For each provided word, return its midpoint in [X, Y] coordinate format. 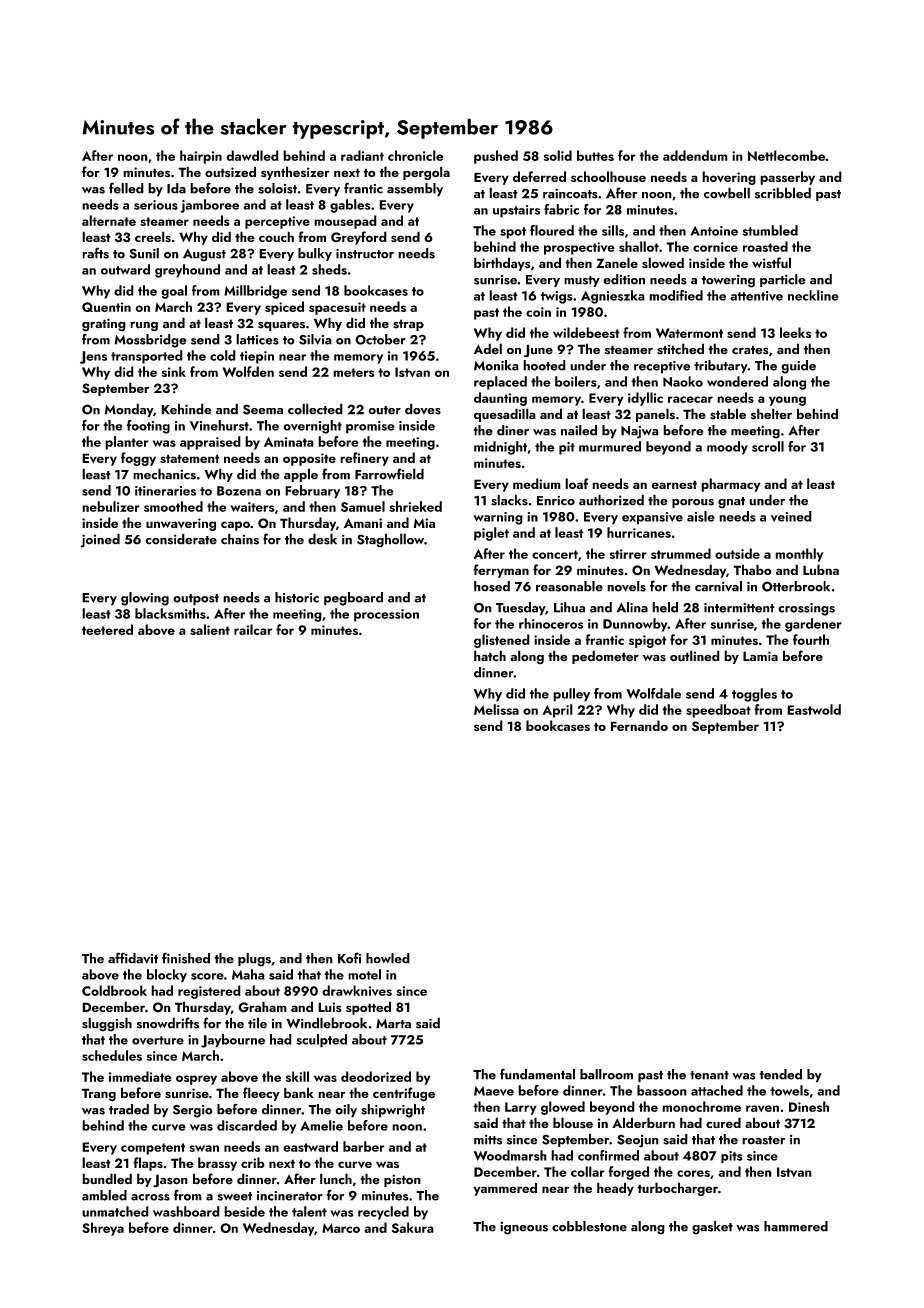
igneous [524, 1228]
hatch [490, 656]
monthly [799, 555]
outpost [196, 600]
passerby [787, 178]
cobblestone [589, 1226]
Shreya [103, 1229]
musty [582, 281]
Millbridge [255, 292]
